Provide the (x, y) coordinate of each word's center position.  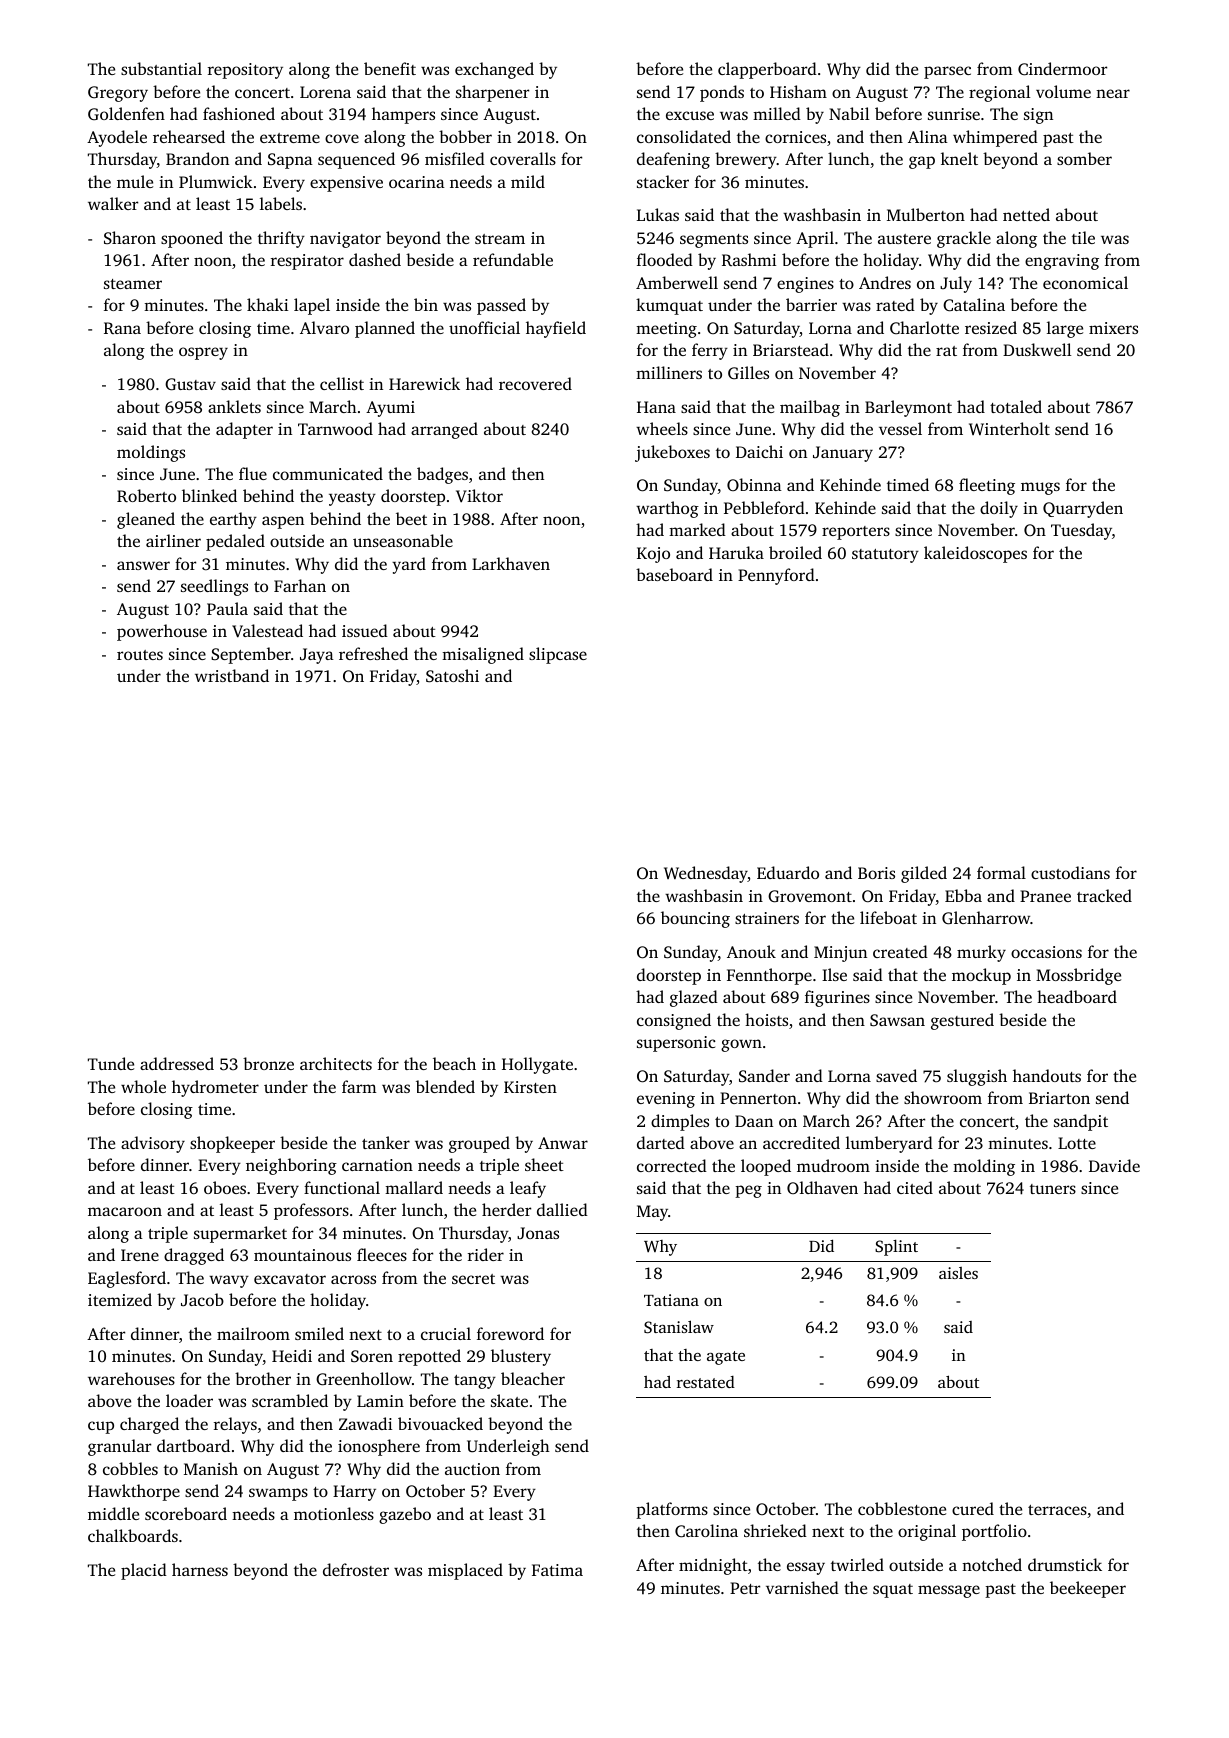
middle (113, 1513)
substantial (161, 68)
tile (1083, 237)
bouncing (695, 919)
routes (140, 655)
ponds (722, 93)
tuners (1053, 1189)
